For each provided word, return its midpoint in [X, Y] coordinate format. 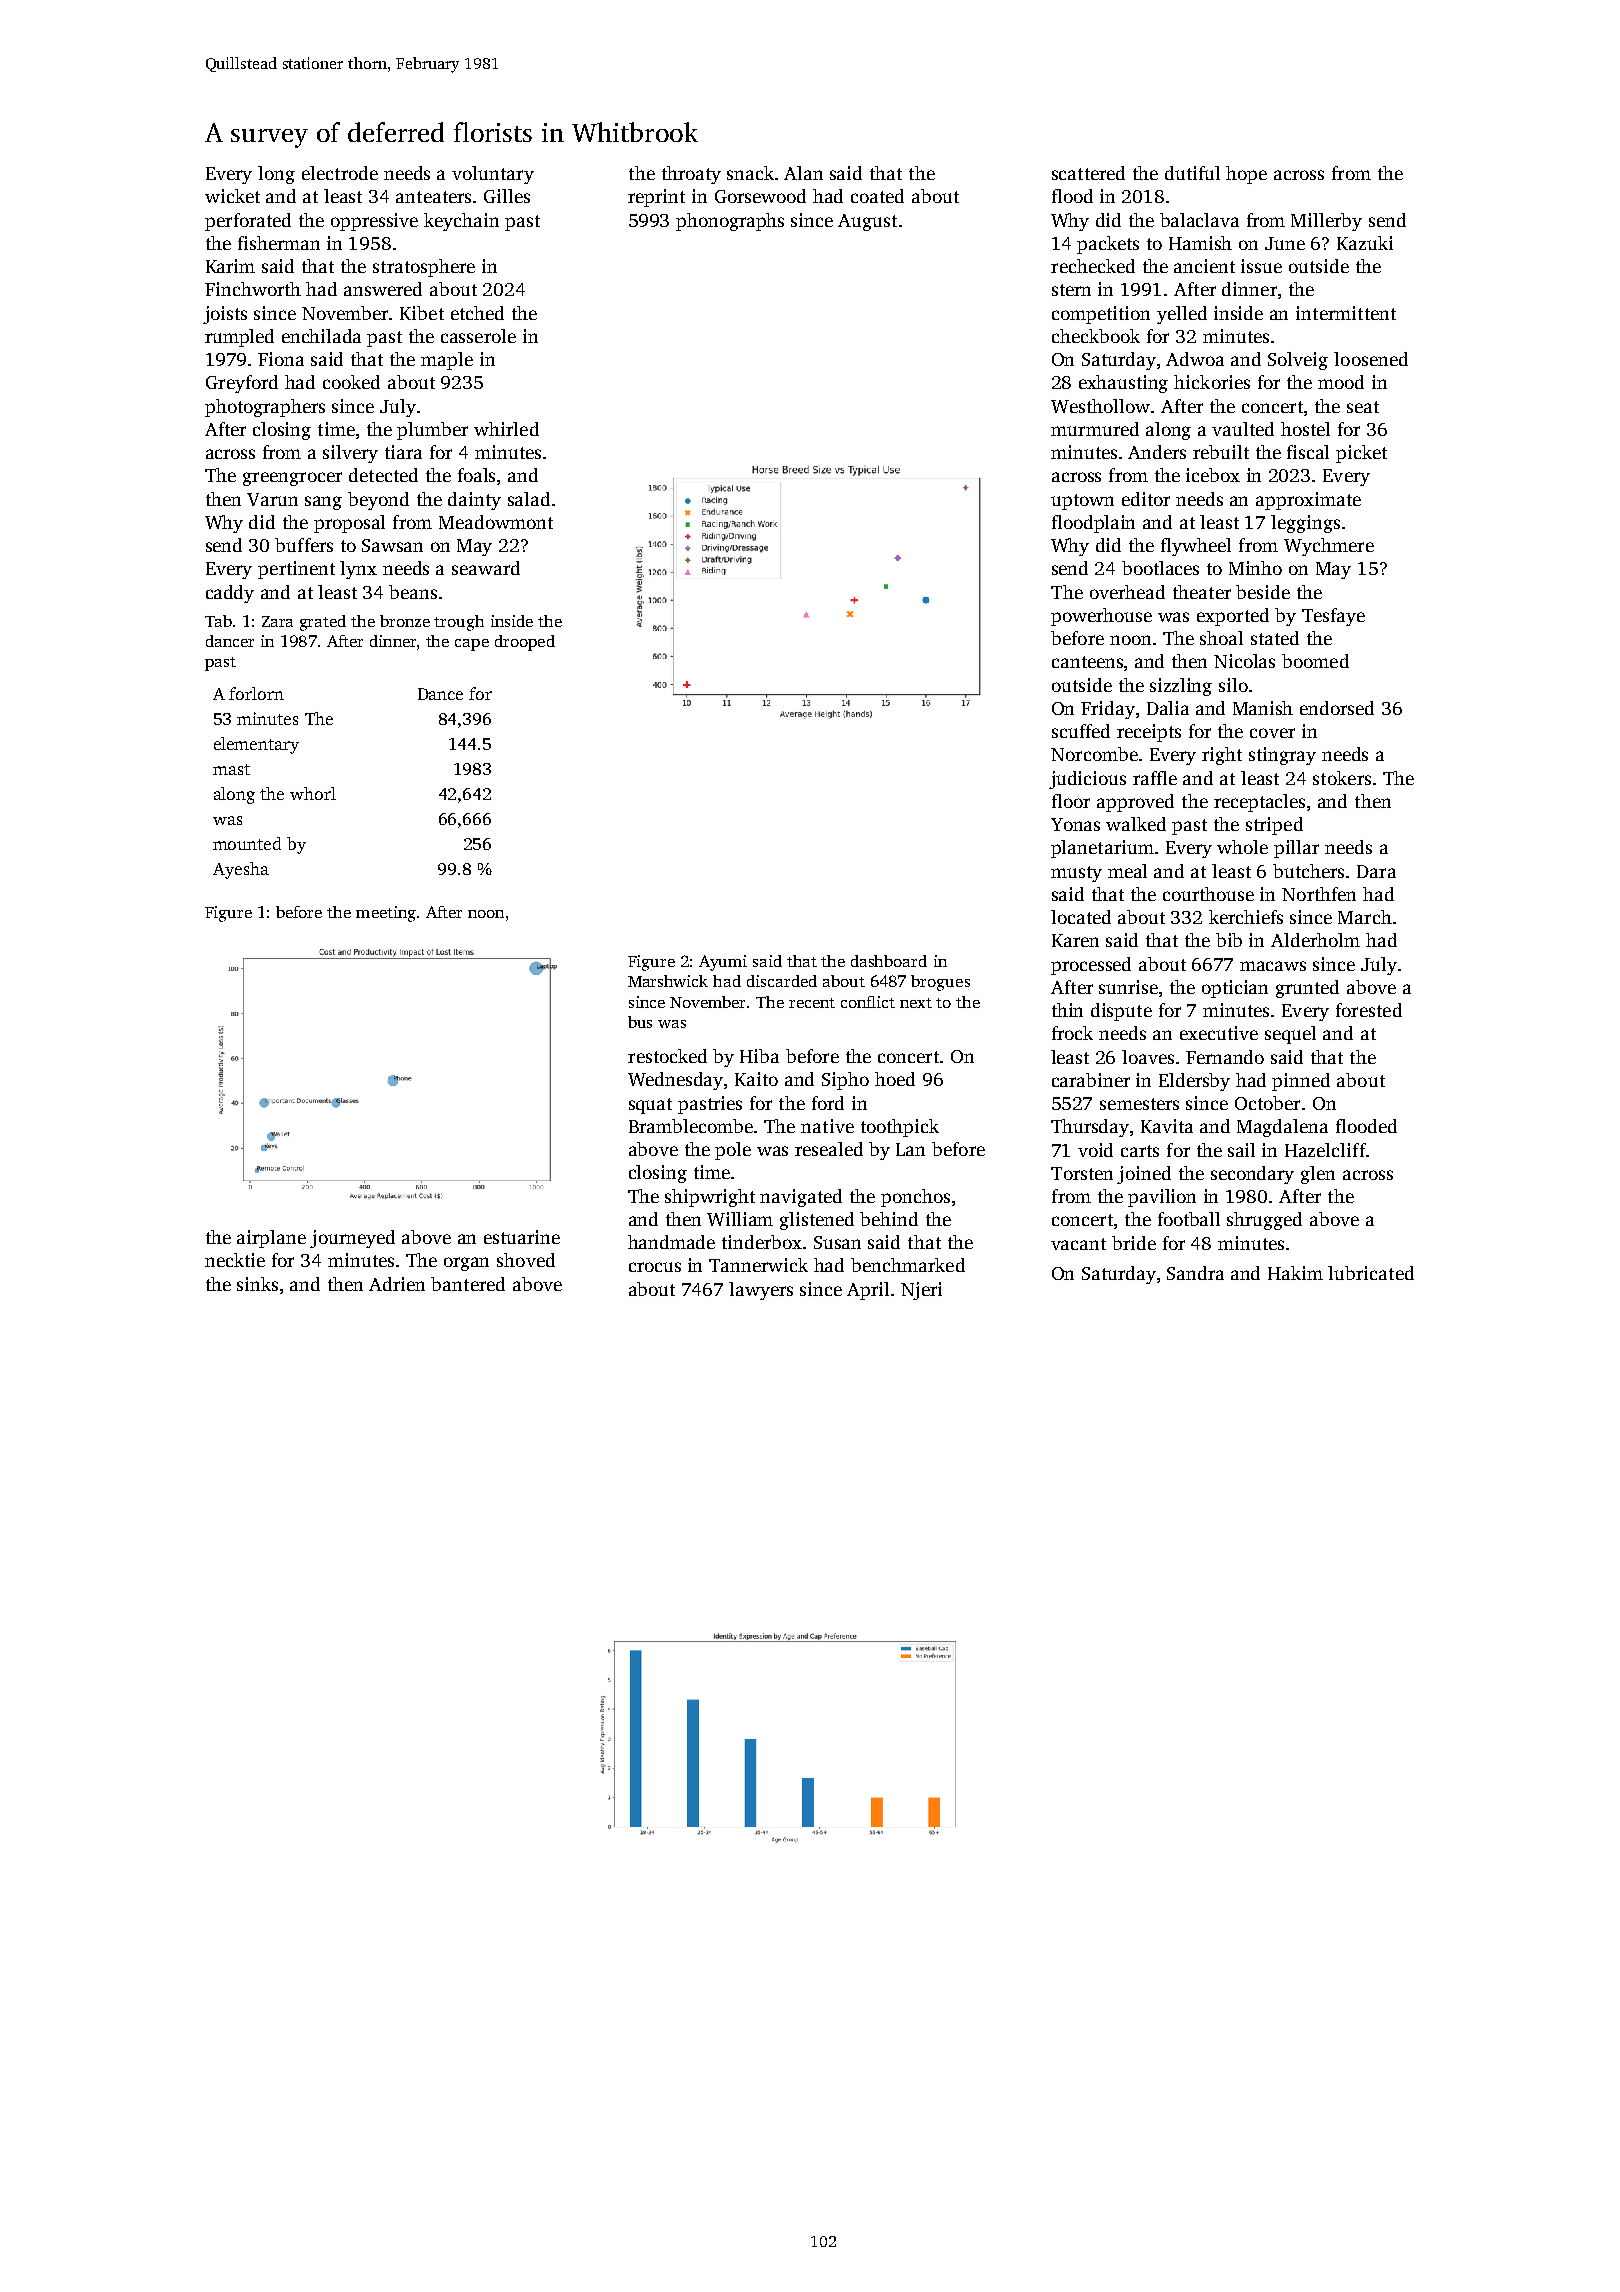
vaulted [1243, 429]
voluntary [493, 175]
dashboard [889, 961]
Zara [277, 621]
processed [1091, 966]
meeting [386, 914]
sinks [257, 1284]
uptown [1082, 502]
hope [1246, 175]
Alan [803, 173]
